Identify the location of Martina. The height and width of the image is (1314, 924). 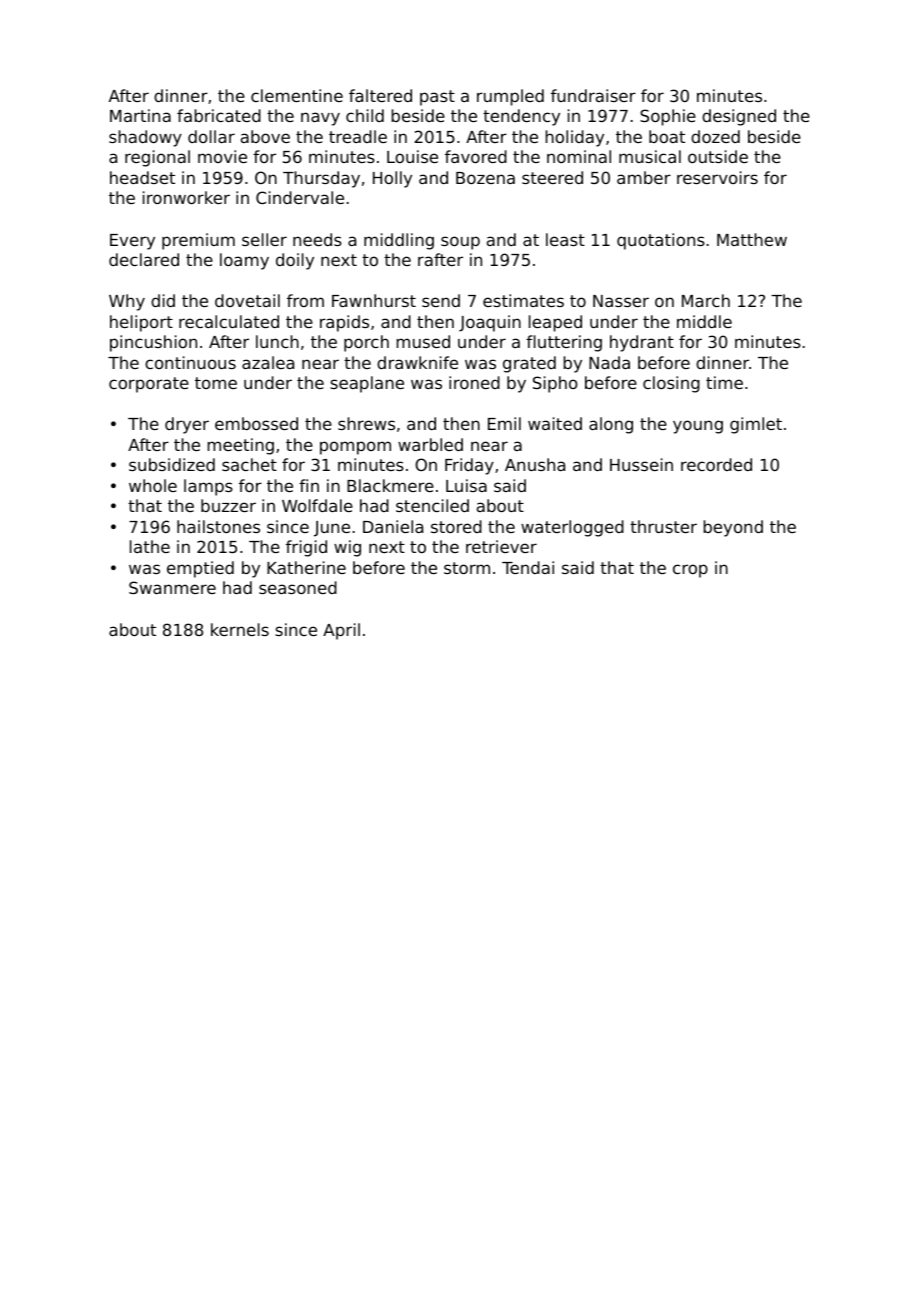
(140, 115).
